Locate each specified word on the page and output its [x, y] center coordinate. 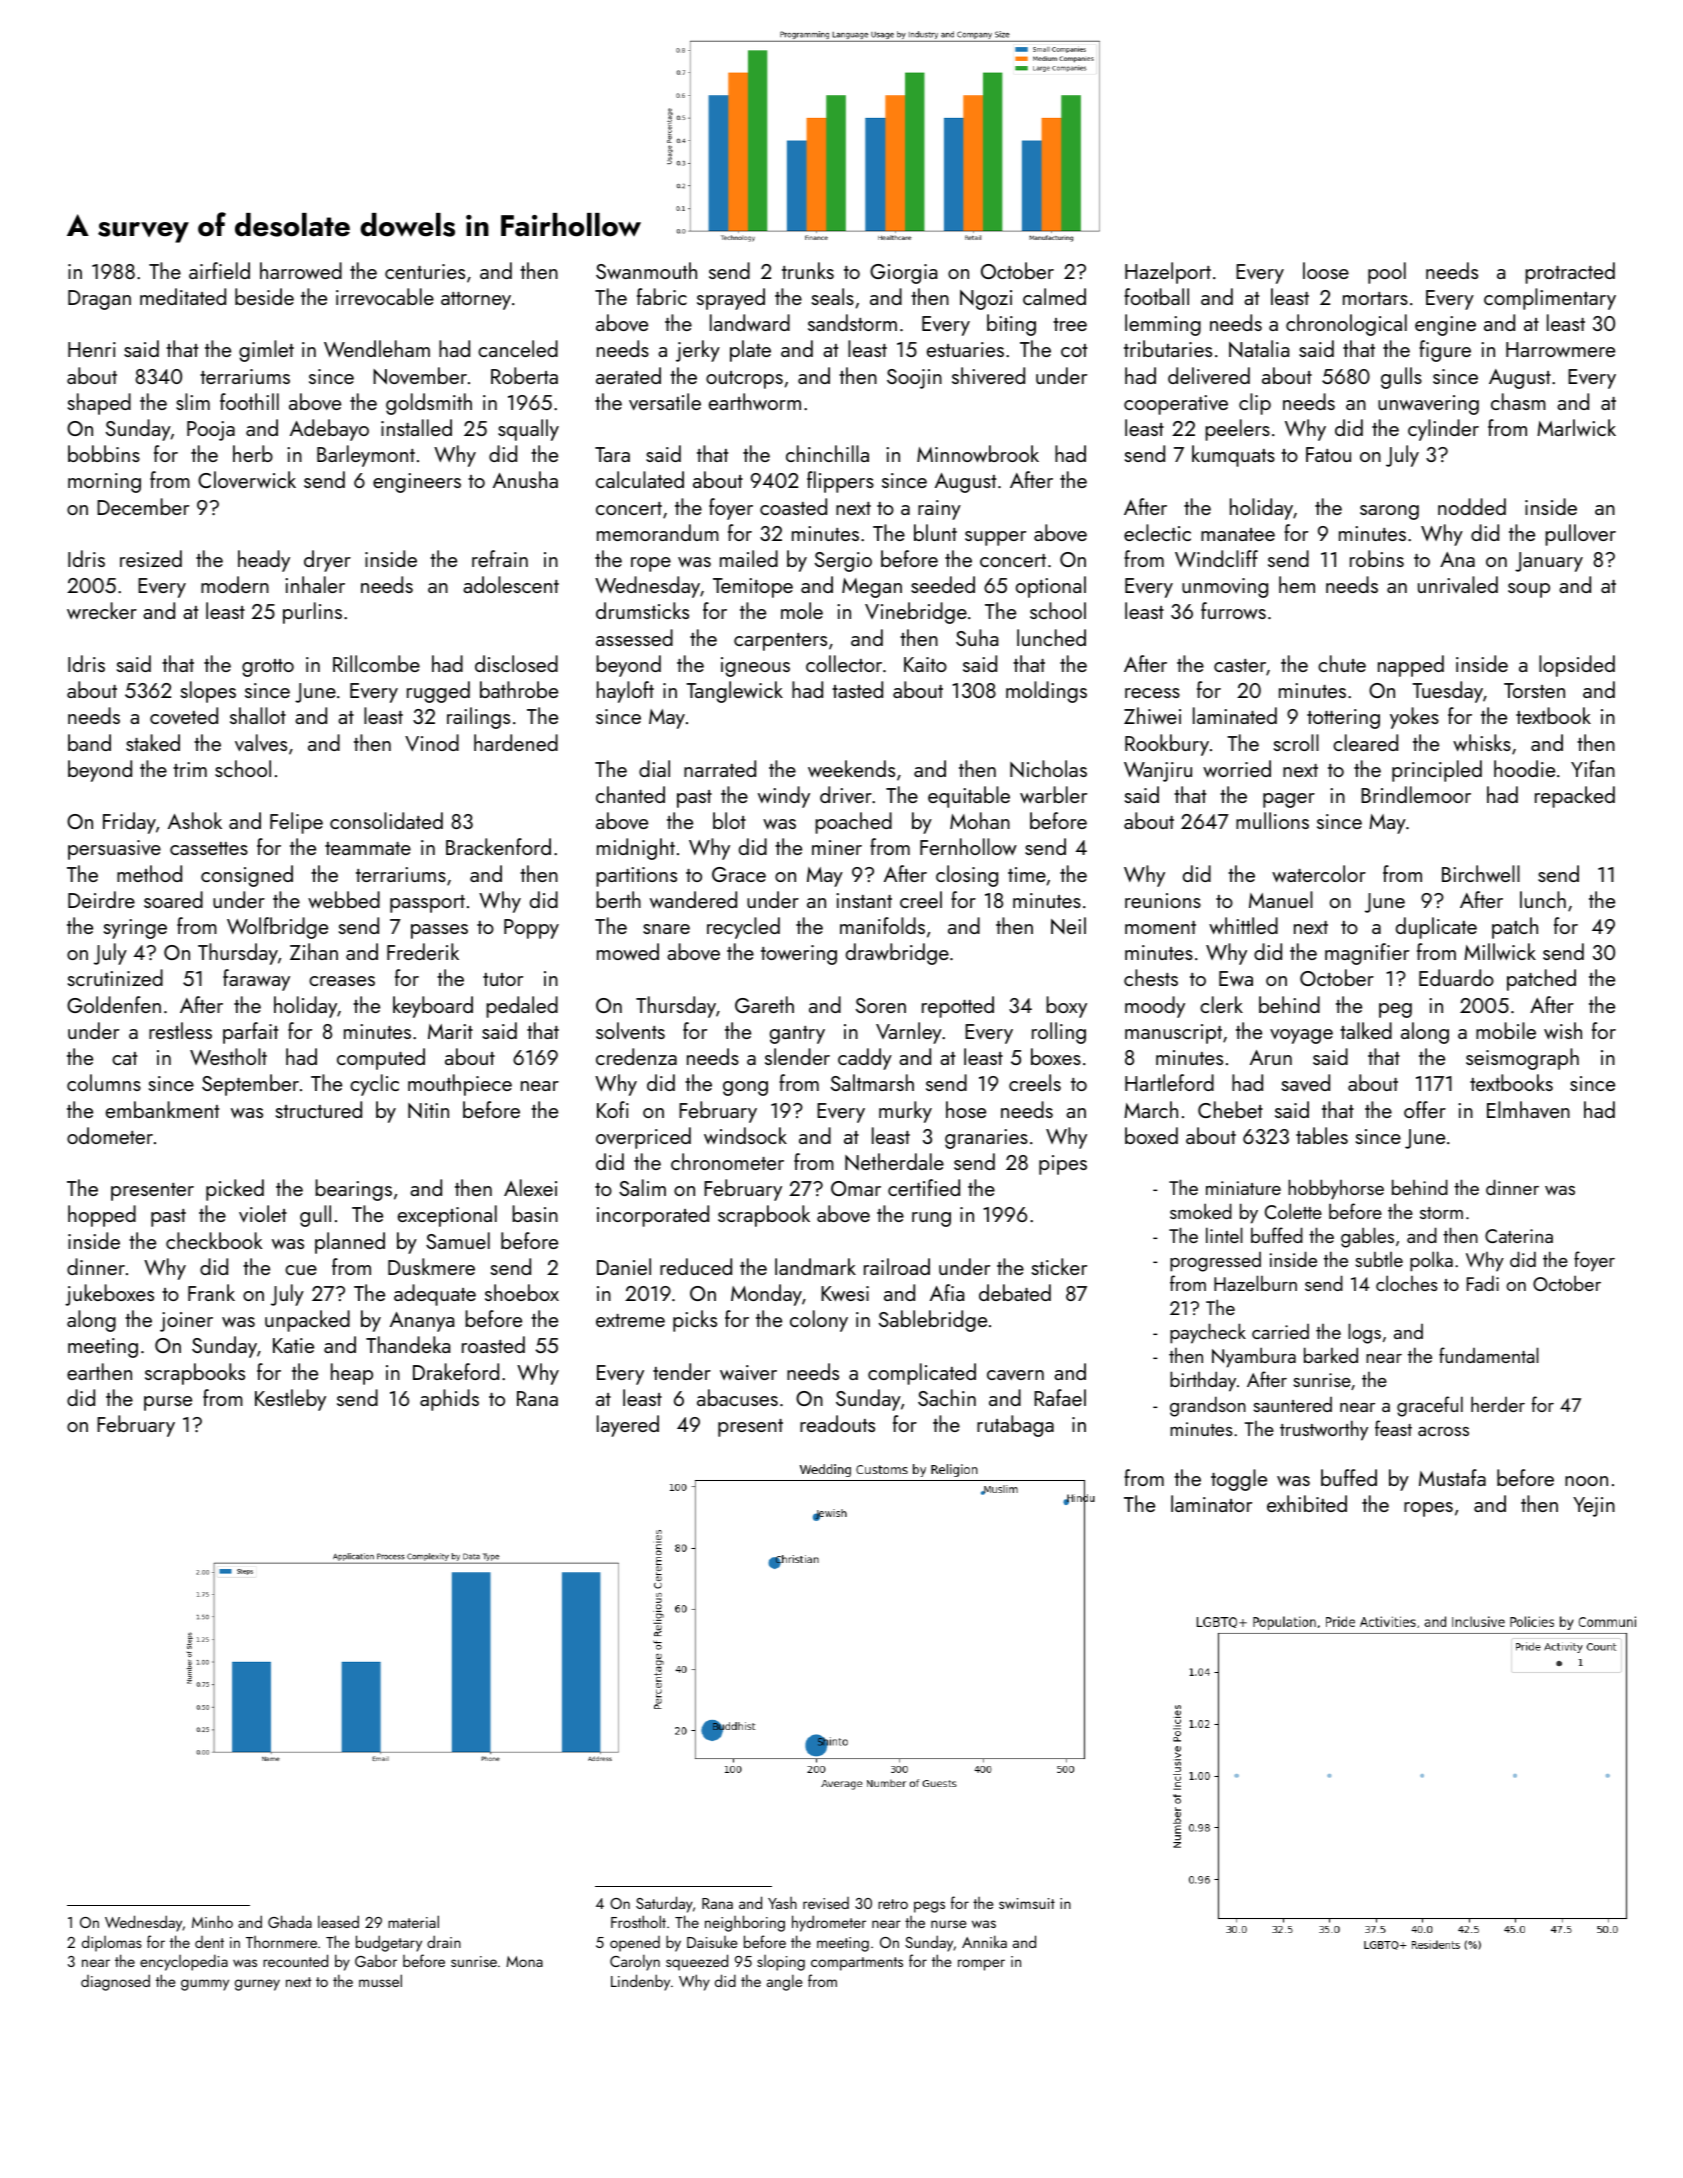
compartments [857, 1964]
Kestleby [290, 1400]
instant [864, 900]
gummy [205, 1985]
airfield [219, 270]
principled [1437, 771]
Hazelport [1168, 273]
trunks [808, 270]
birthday [1203, 1381]
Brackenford [498, 846]
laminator [1211, 1503]
